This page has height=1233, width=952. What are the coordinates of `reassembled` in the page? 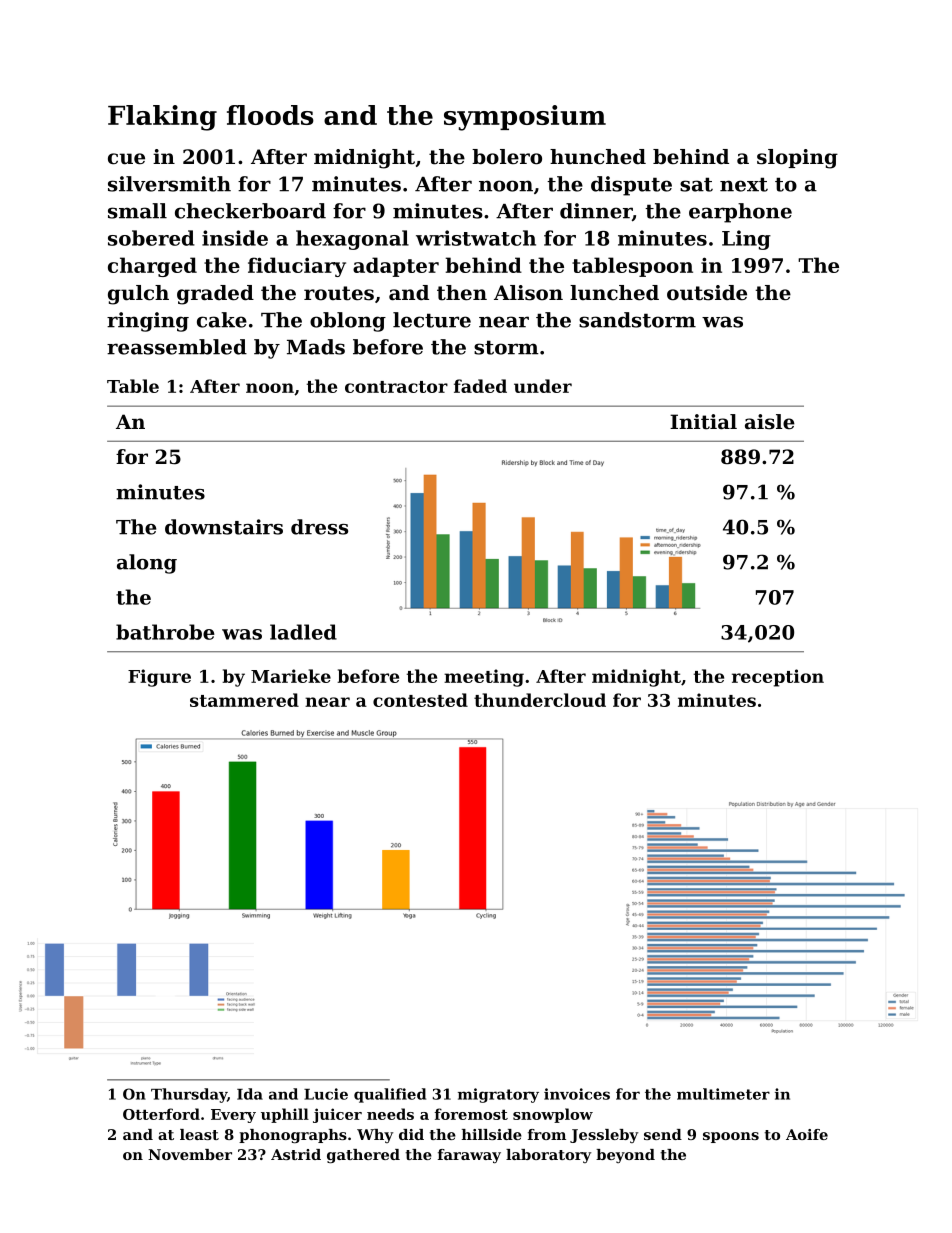 It's located at (177, 347).
